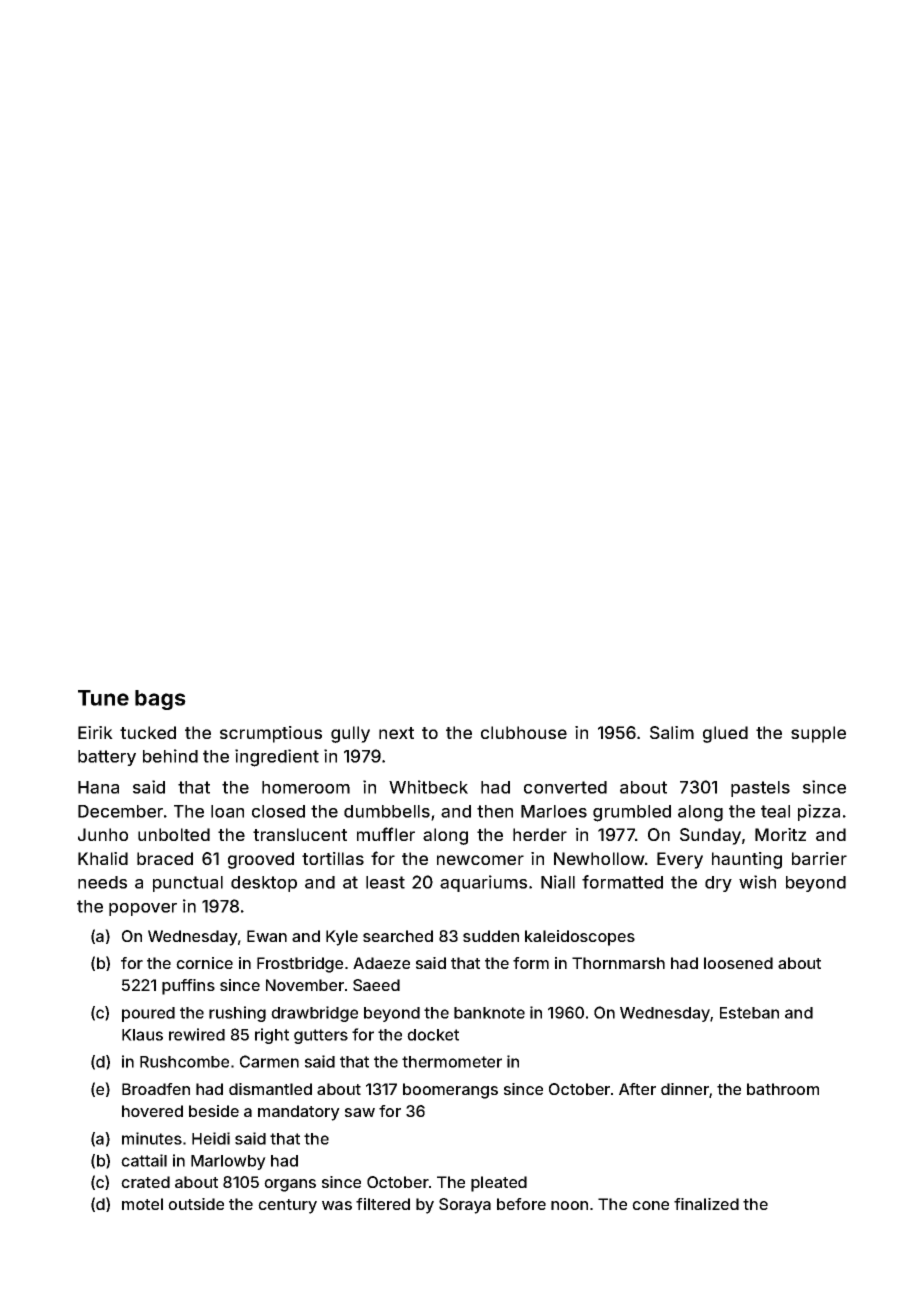 The height and width of the screenshot is (1308, 924). What do you see at coordinates (142, 1204) in the screenshot?
I see `motel` at bounding box center [142, 1204].
